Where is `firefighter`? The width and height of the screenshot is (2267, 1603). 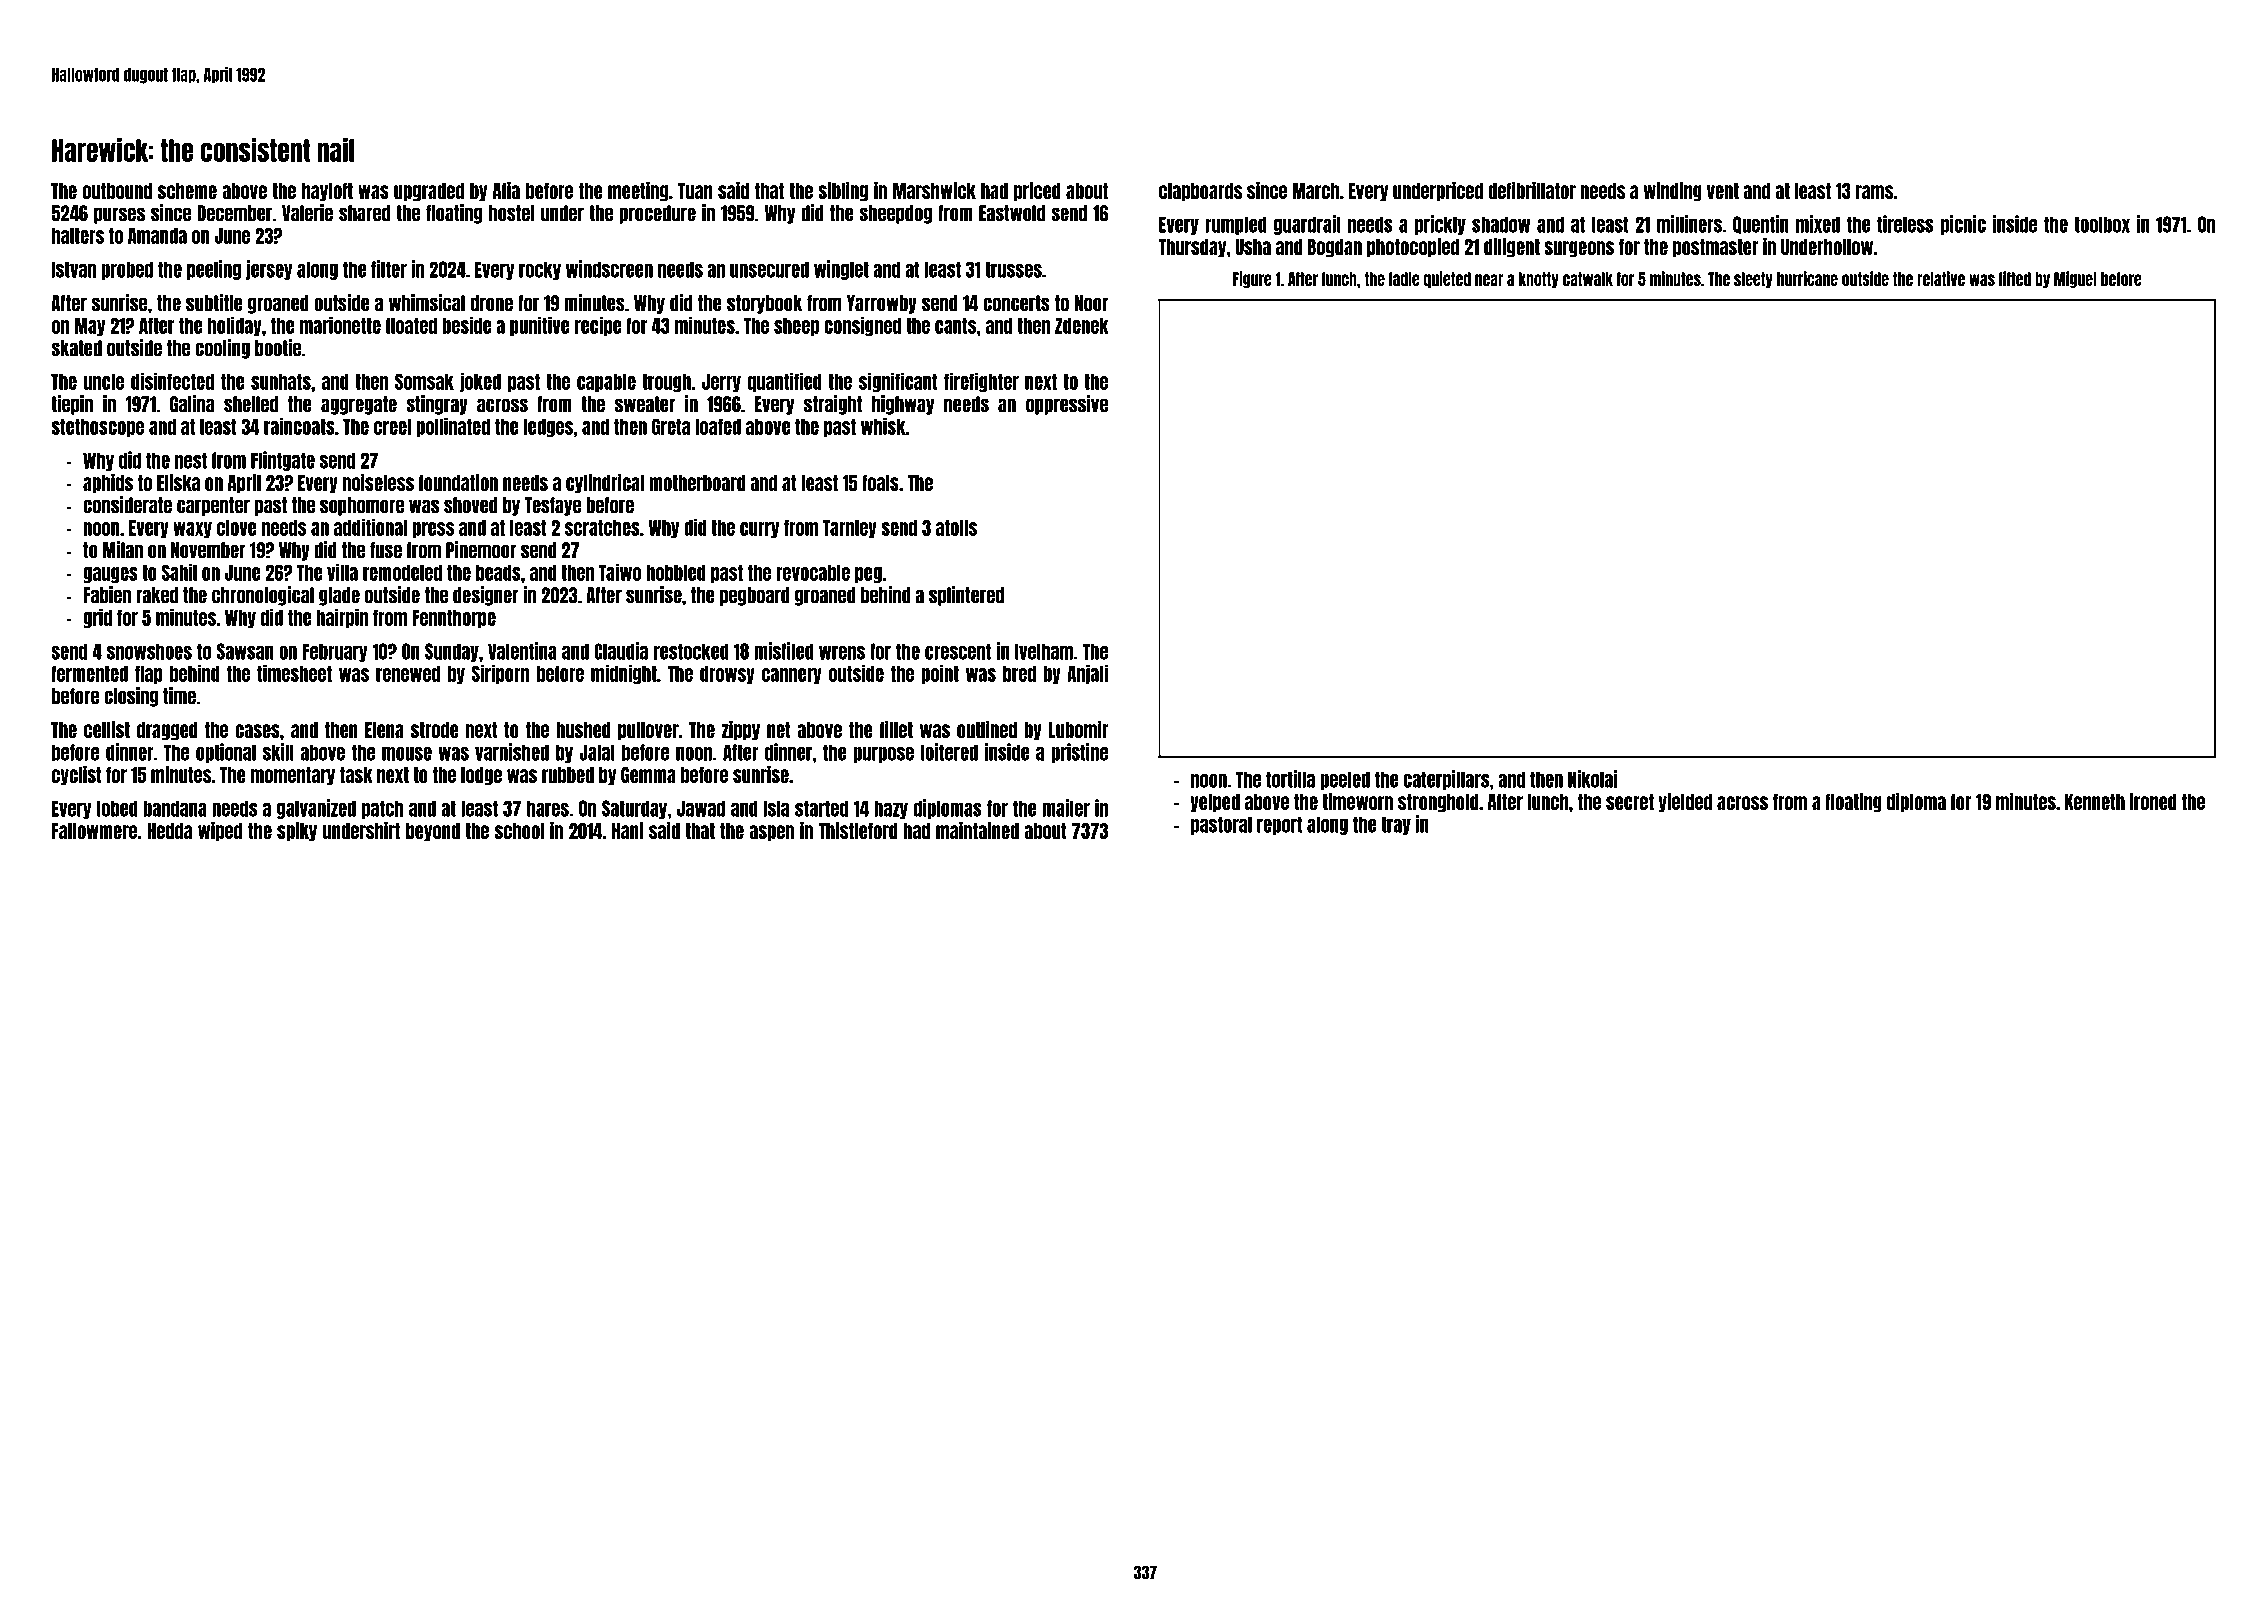 firefighter is located at coordinates (981, 382).
